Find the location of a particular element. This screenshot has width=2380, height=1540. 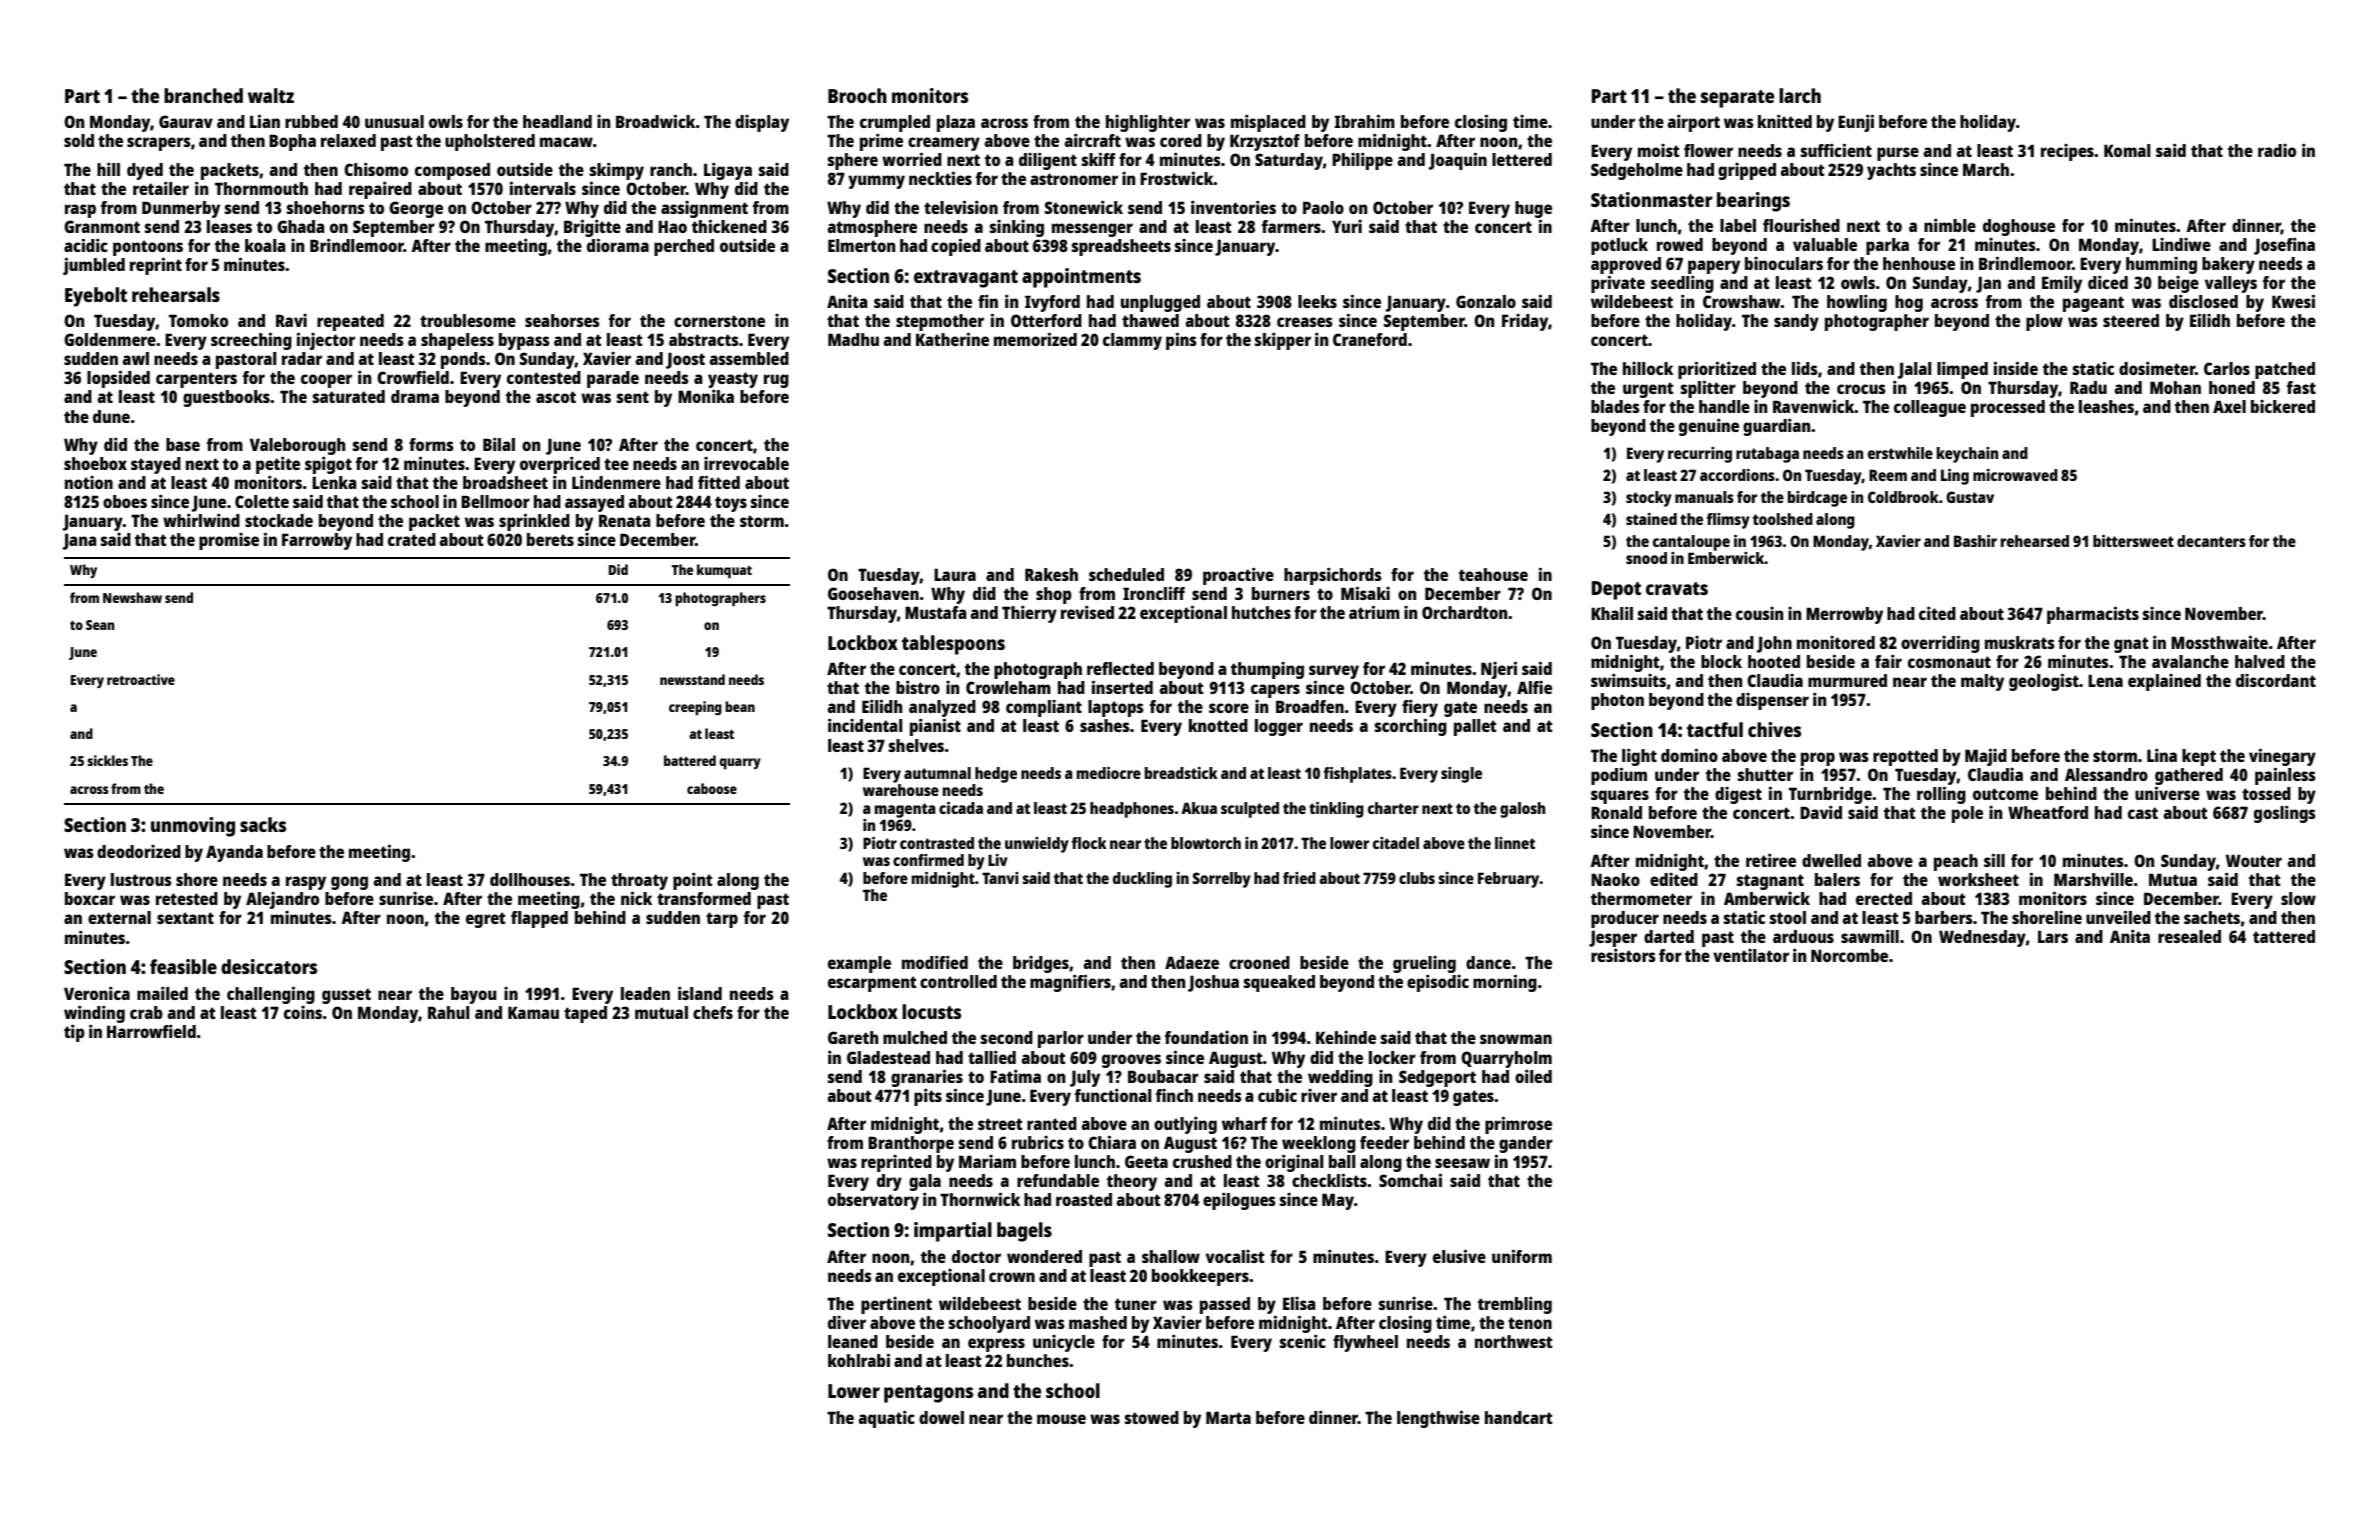

Wouter is located at coordinates (2254, 860).
